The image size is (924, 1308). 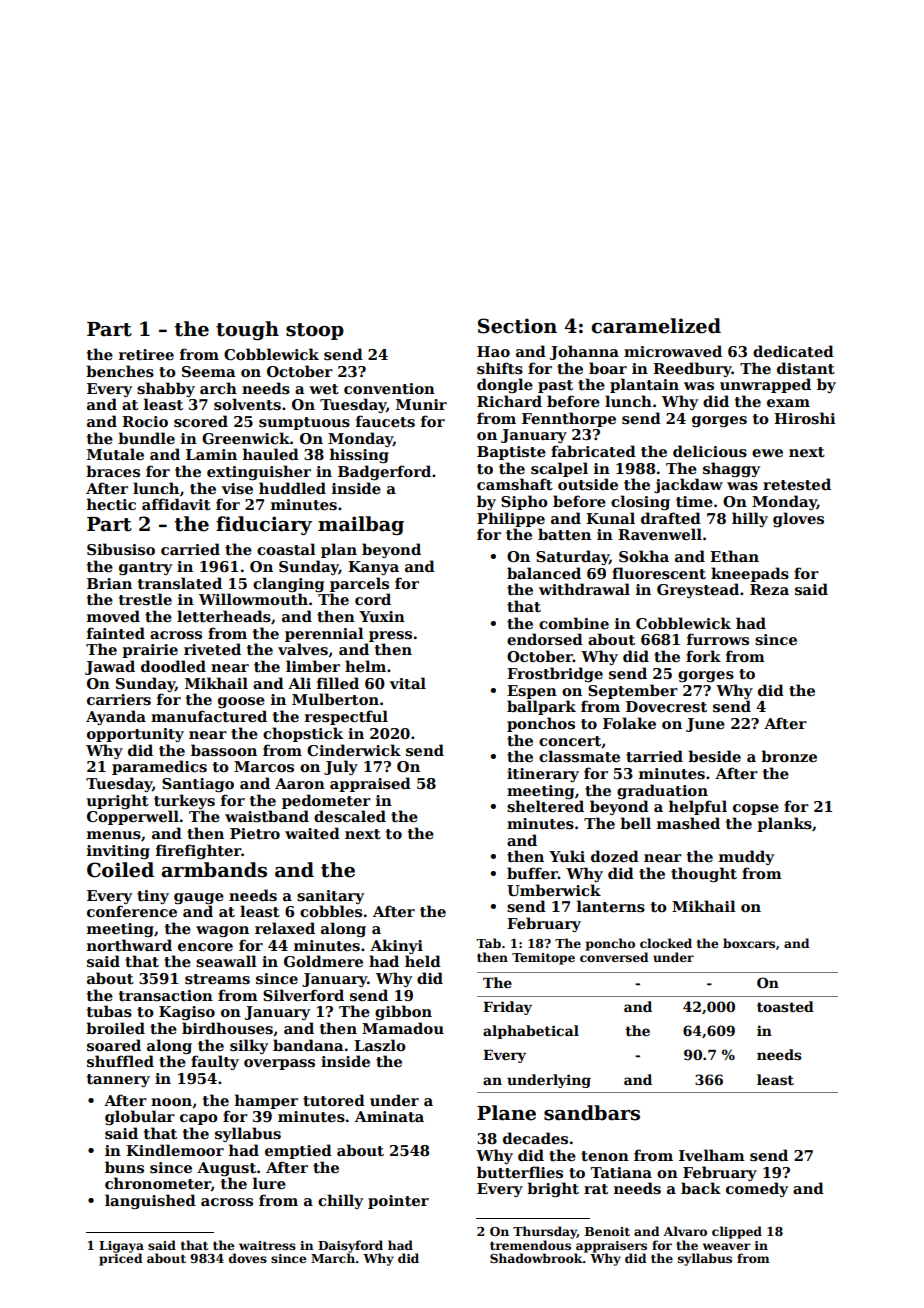 What do you see at coordinates (396, 946) in the screenshot?
I see `Akinyi` at bounding box center [396, 946].
